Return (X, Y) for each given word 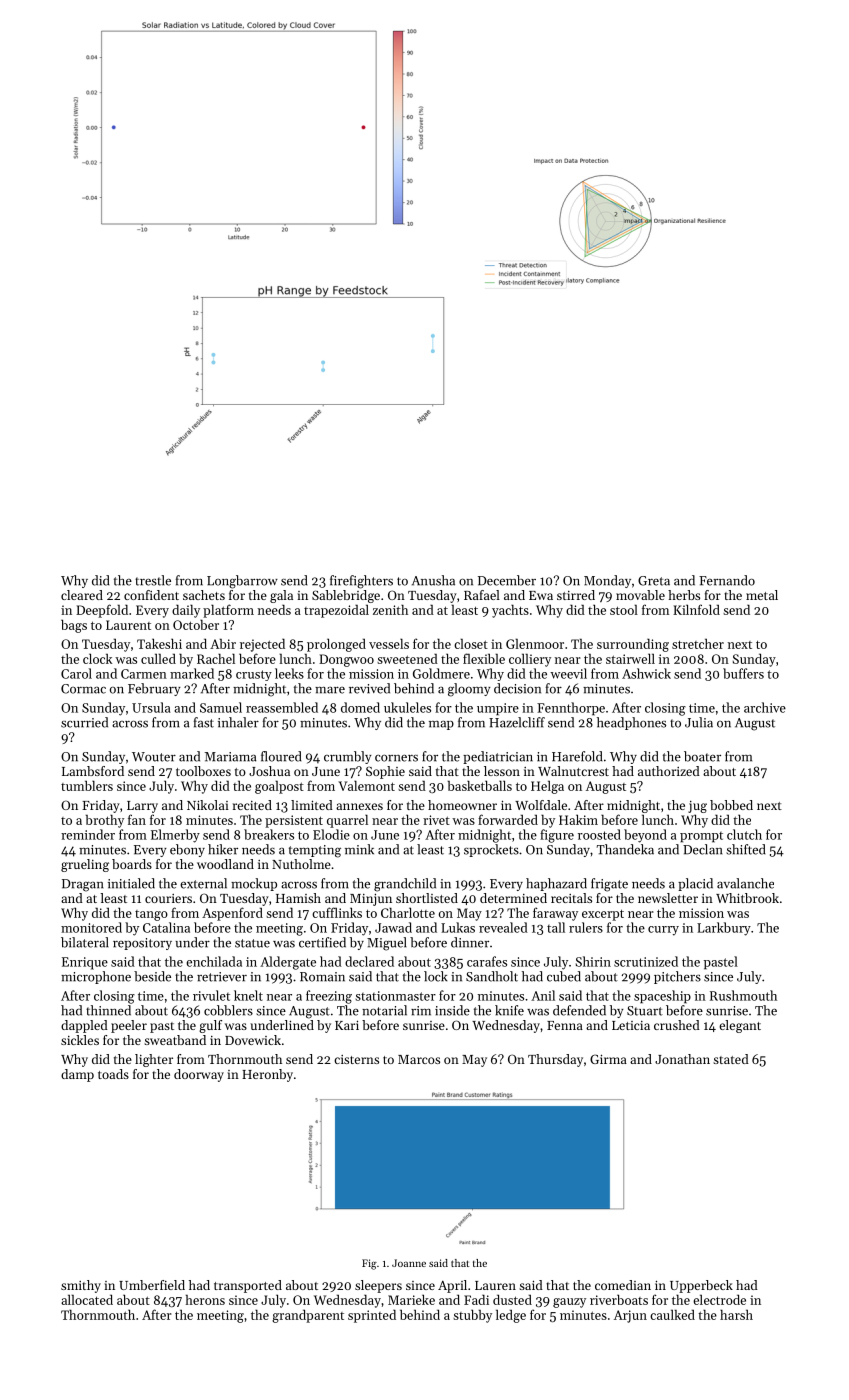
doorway (199, 1075)
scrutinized (646, 961)
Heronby (267, 1075)
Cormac (83, 689)
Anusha (433, 580)
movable (640, 595)
